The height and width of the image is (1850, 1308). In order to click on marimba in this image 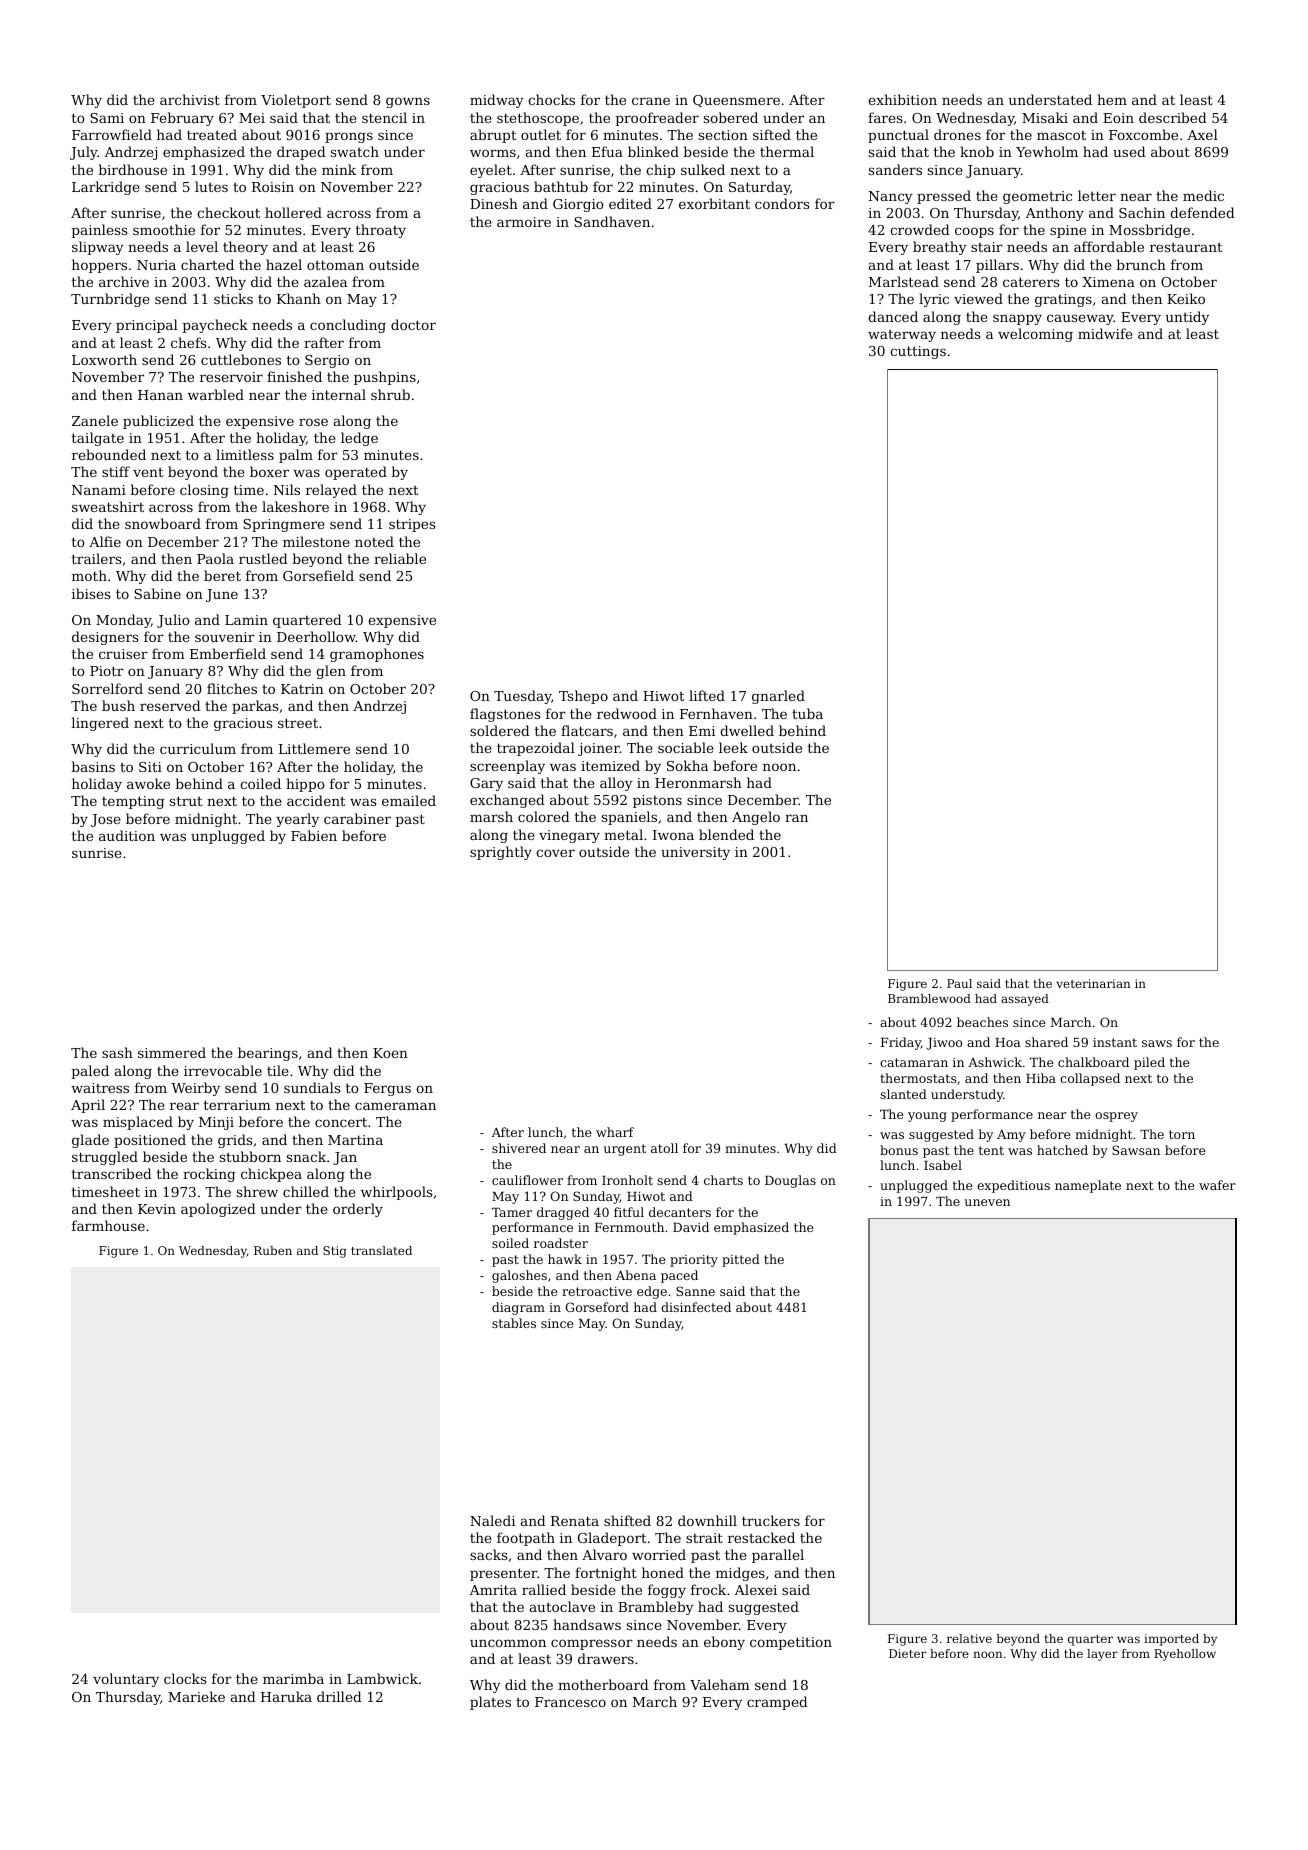, I will do `click(293, 1678)`.
